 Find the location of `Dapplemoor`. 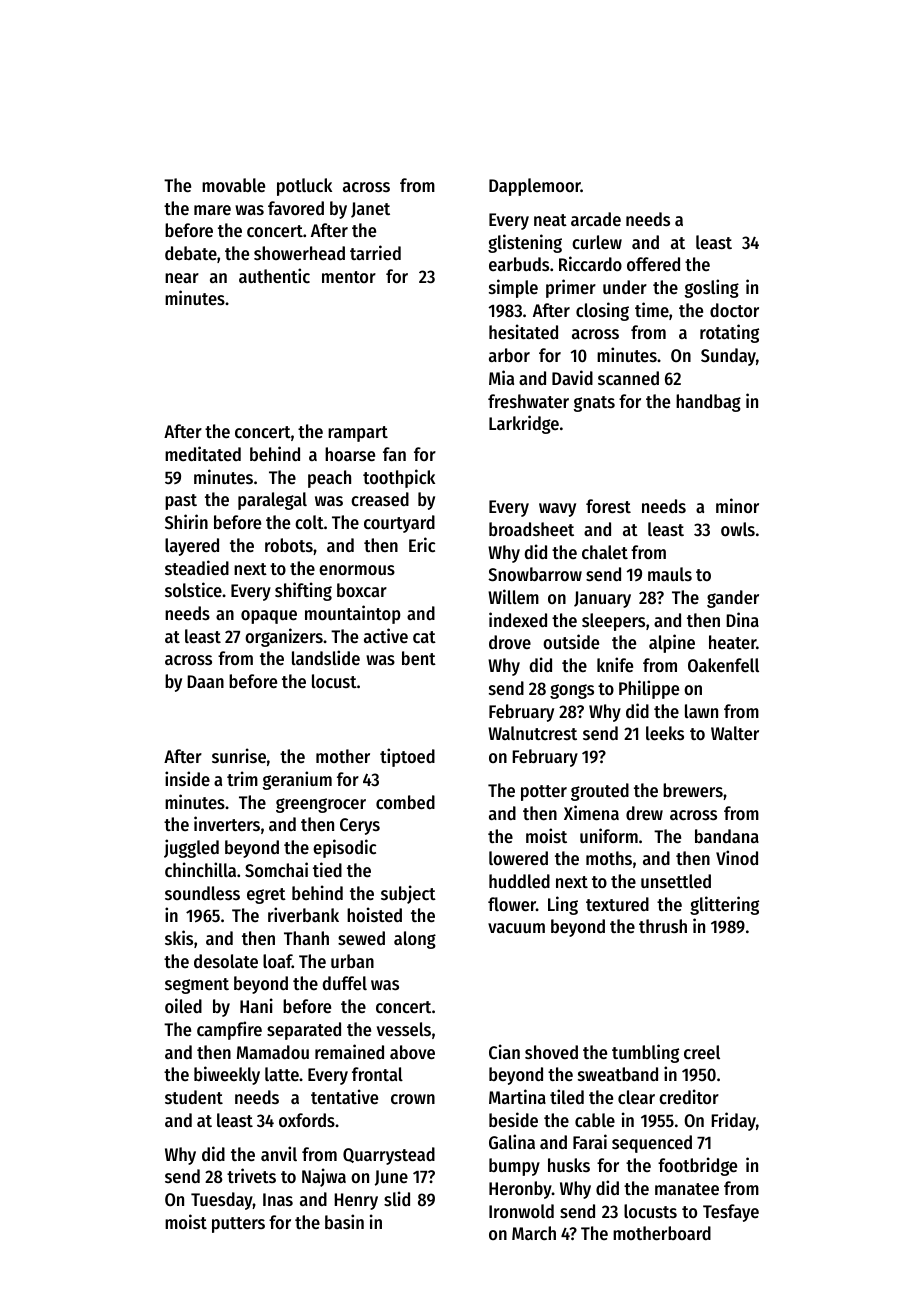

Dapplemoor is located at coordinates (535, 187).
